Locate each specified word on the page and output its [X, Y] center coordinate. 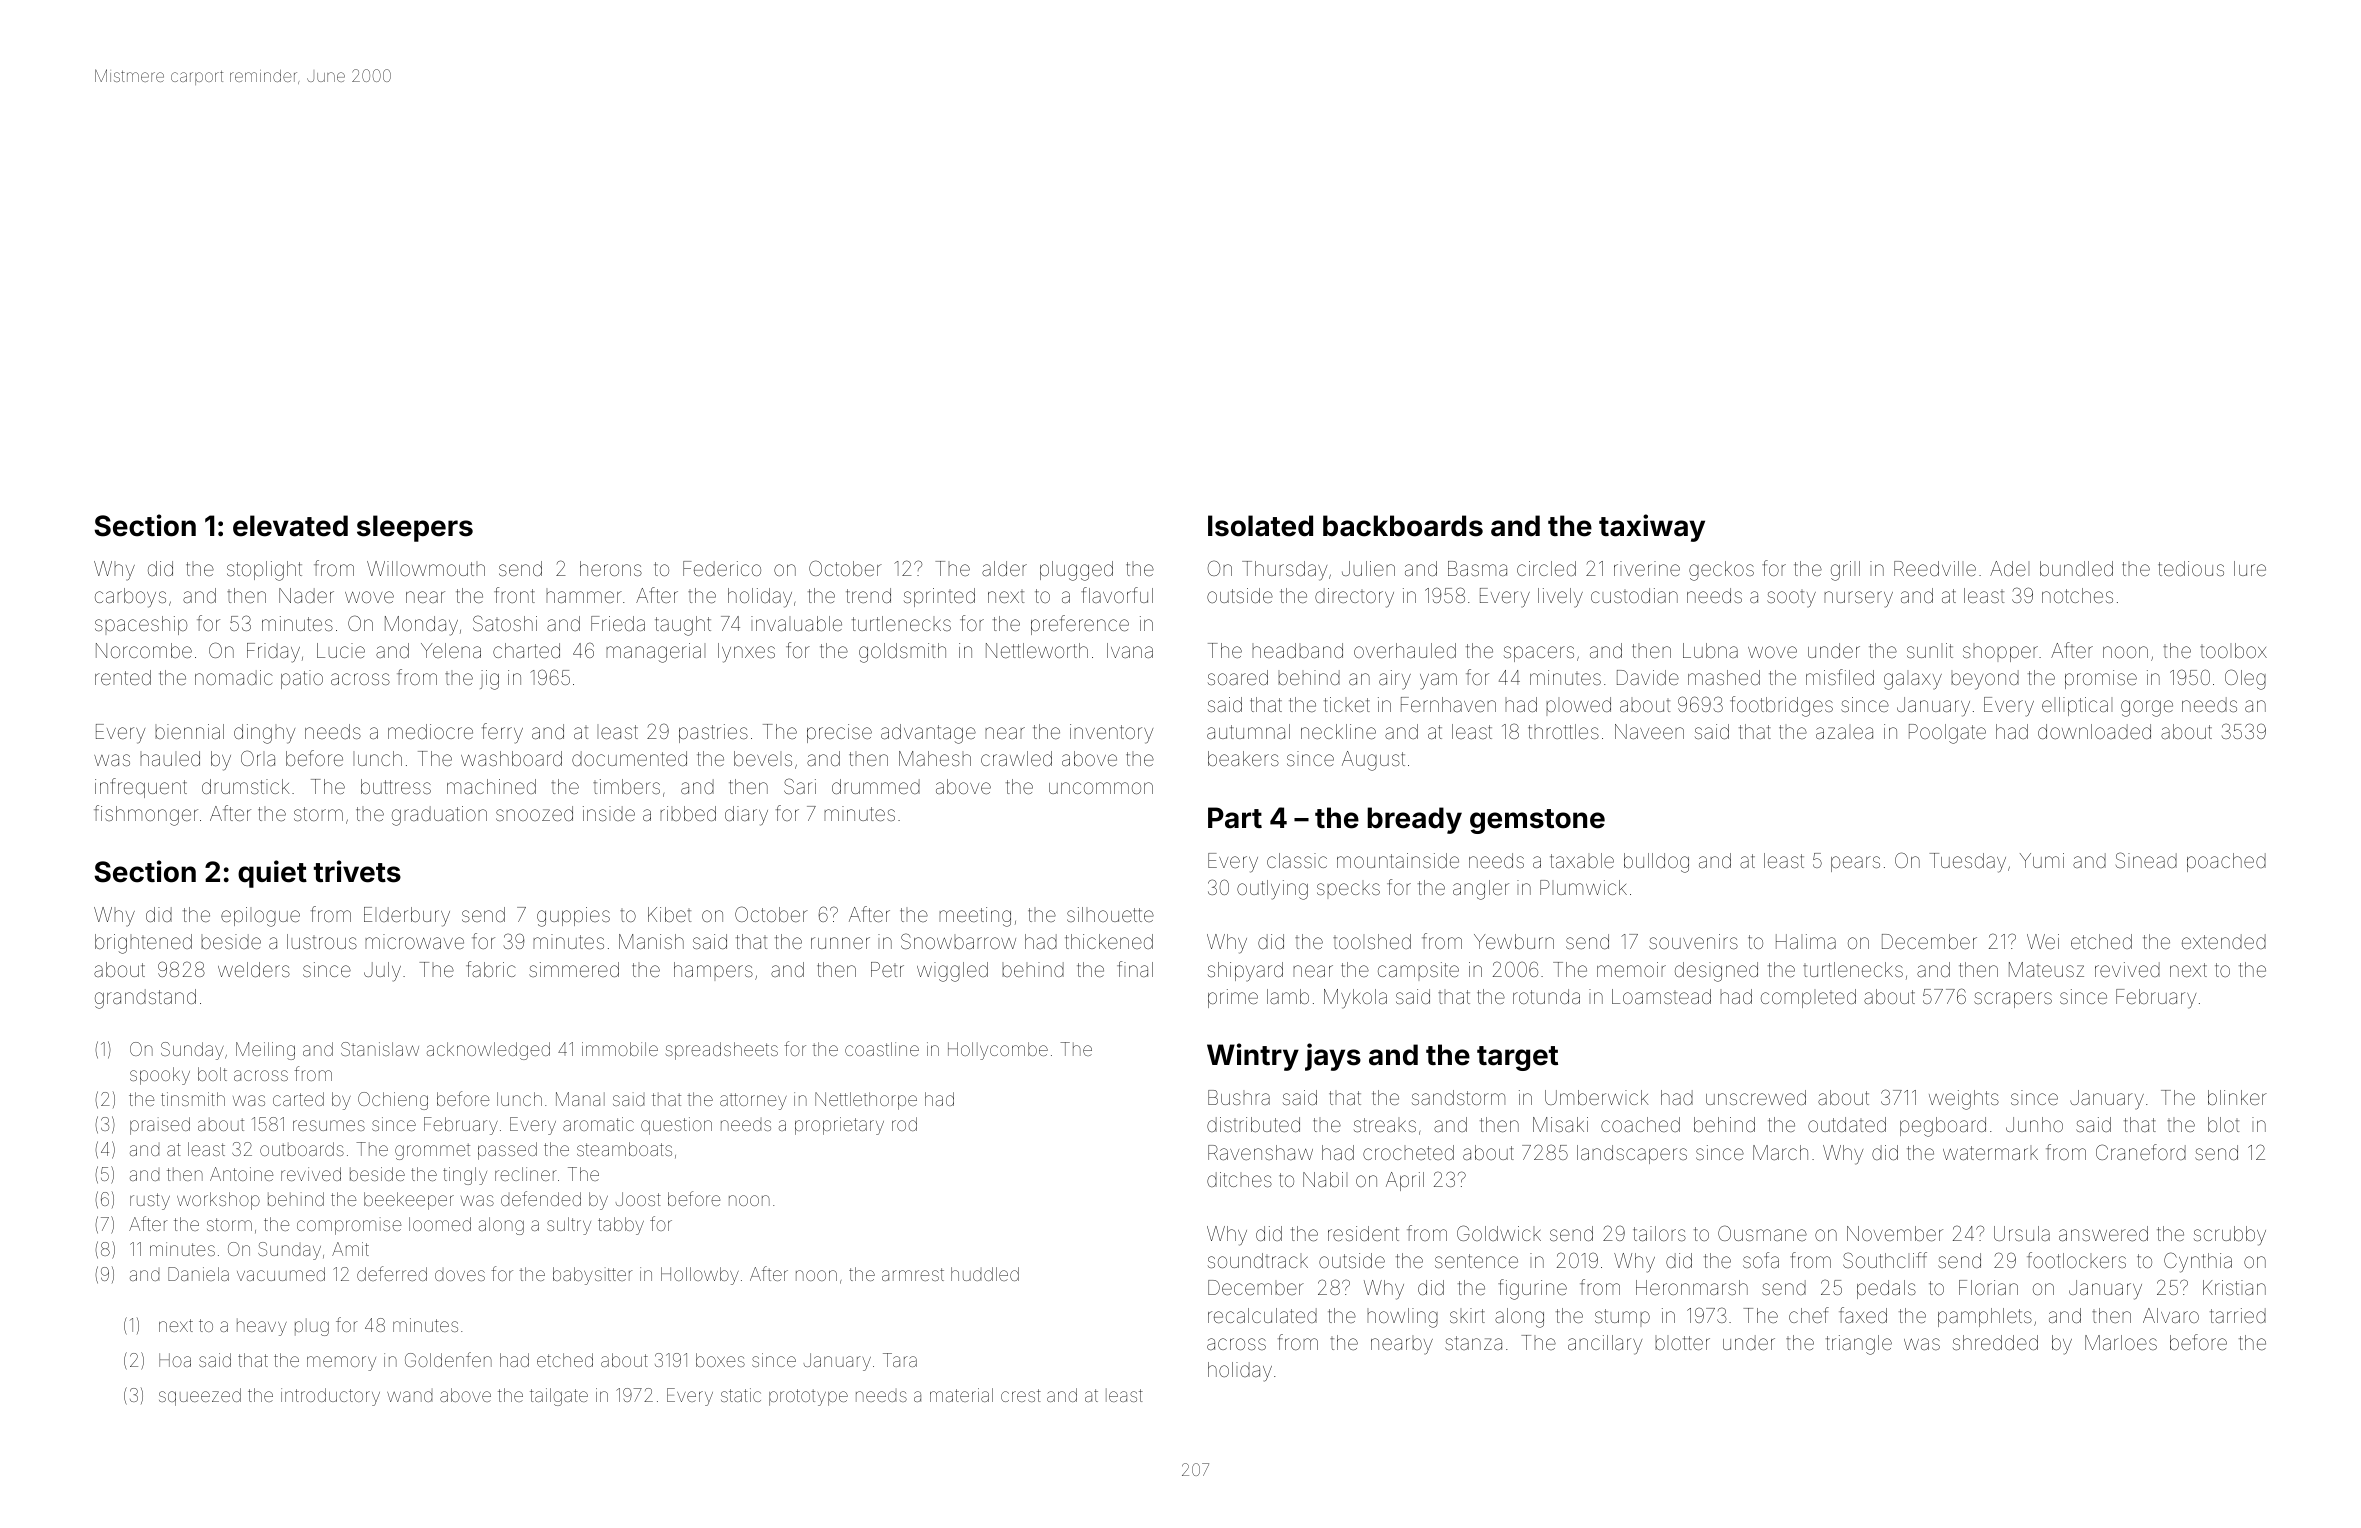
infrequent [141, 788]
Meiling [265, 1051]
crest [1021, 1395]
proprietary [839, 1126]
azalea [1844, 731]
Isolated [1260, 526]
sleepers [415, 528]
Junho [2034, 1124]
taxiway [1652, 528]
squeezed [200, 1397]
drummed [876, 786]
